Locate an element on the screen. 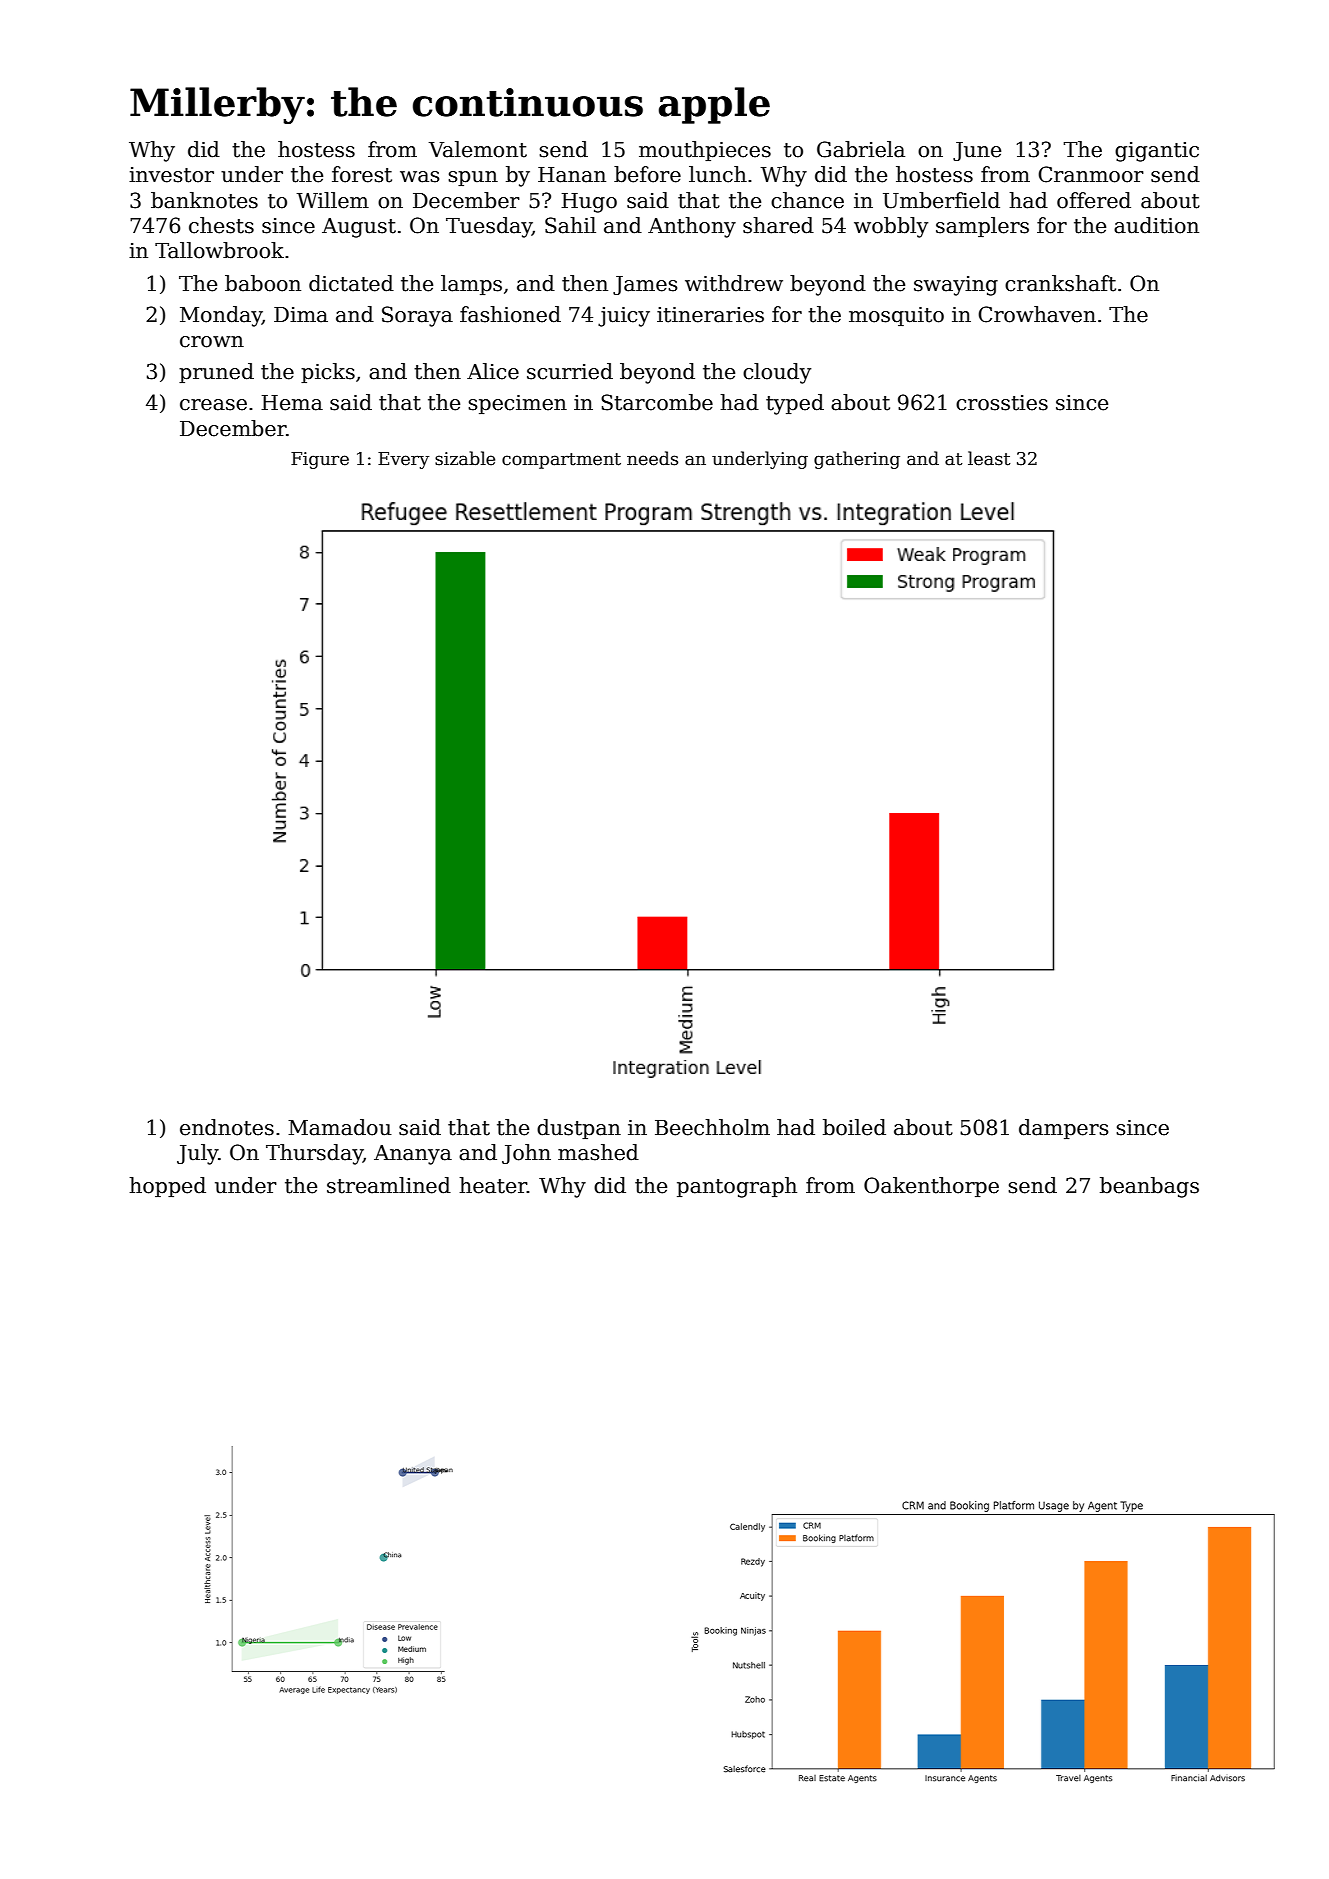  Tallowbrook is located at coordinates (219, 250).
